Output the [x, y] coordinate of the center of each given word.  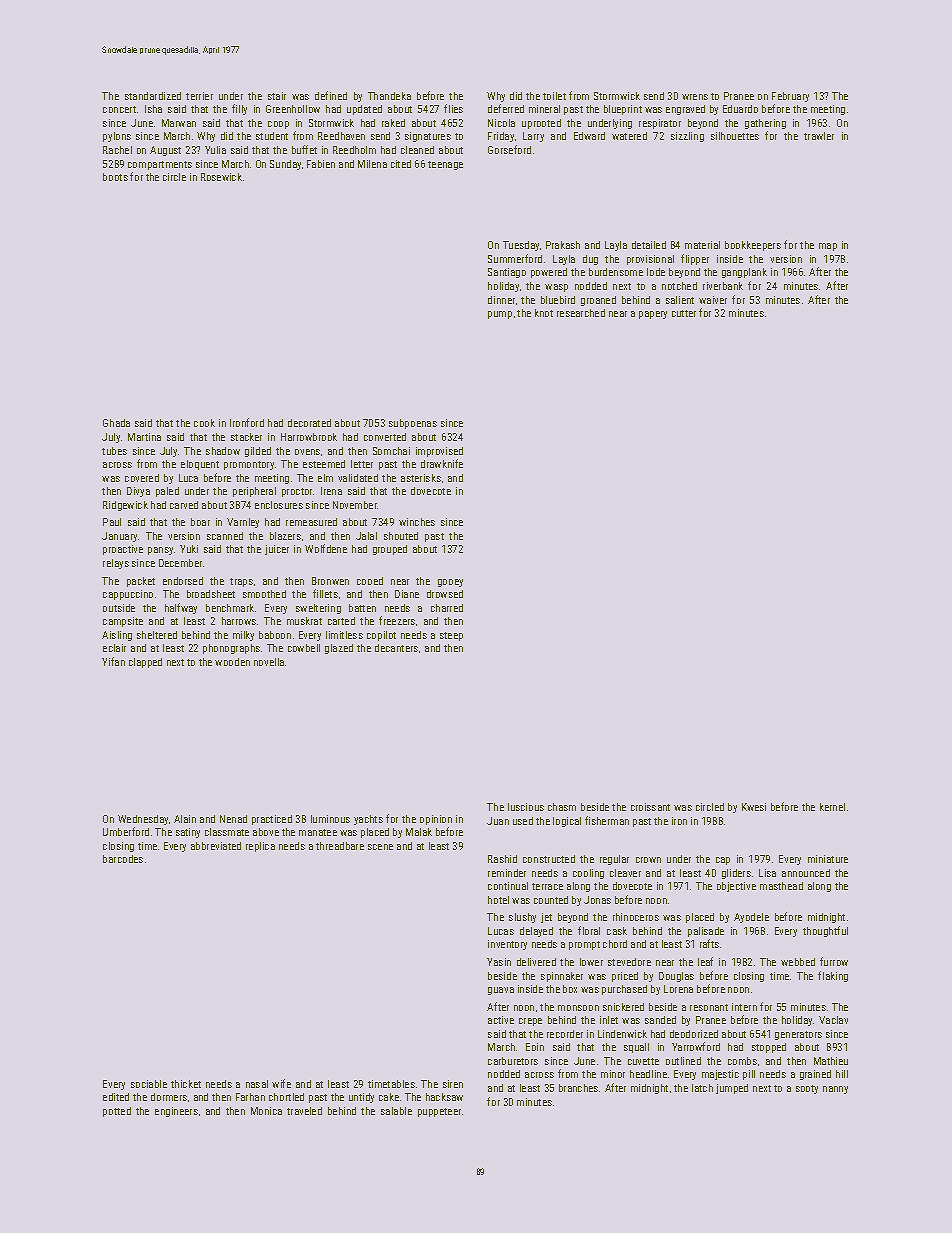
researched [581, 313]
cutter [684, 313]
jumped [732, 1089]
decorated [309, 423]
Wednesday [143, 820]
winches [417, 522]
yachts [368, 820]
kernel [832, 807]
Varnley [243, 523]
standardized [153, 96]
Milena [372, 164]
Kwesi [754, 807]
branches [578, 1088]
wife [281, 1083]
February [790, 97]
